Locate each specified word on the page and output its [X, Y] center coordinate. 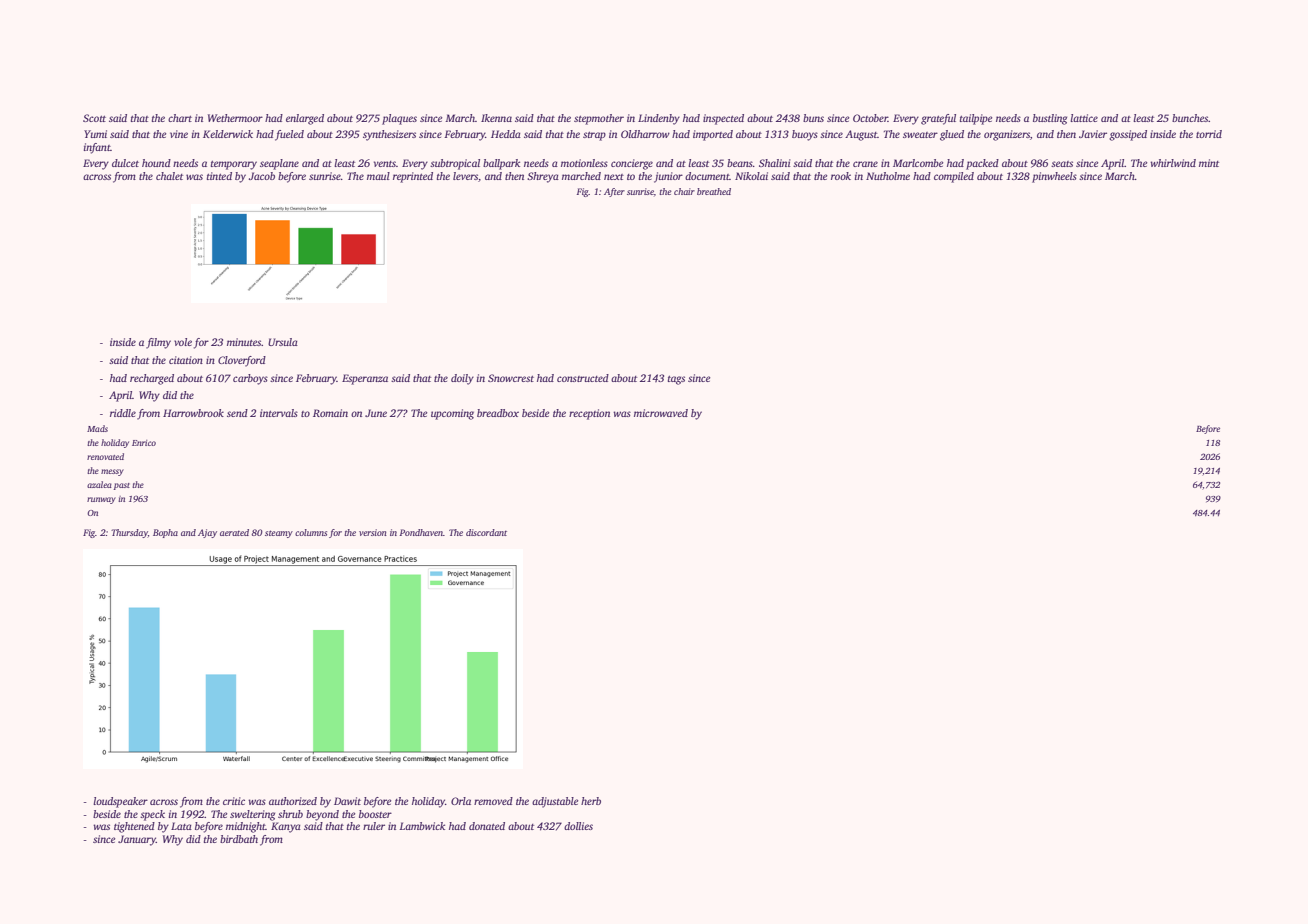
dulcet [125, 163]
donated [487, 826]
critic [234, 801]
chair [684, 191]
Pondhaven [421, 532]
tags [676, 380]
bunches [1190, 118]
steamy [279, 534]
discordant [486, 532]
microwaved [661, 413]
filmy [158, 343]
